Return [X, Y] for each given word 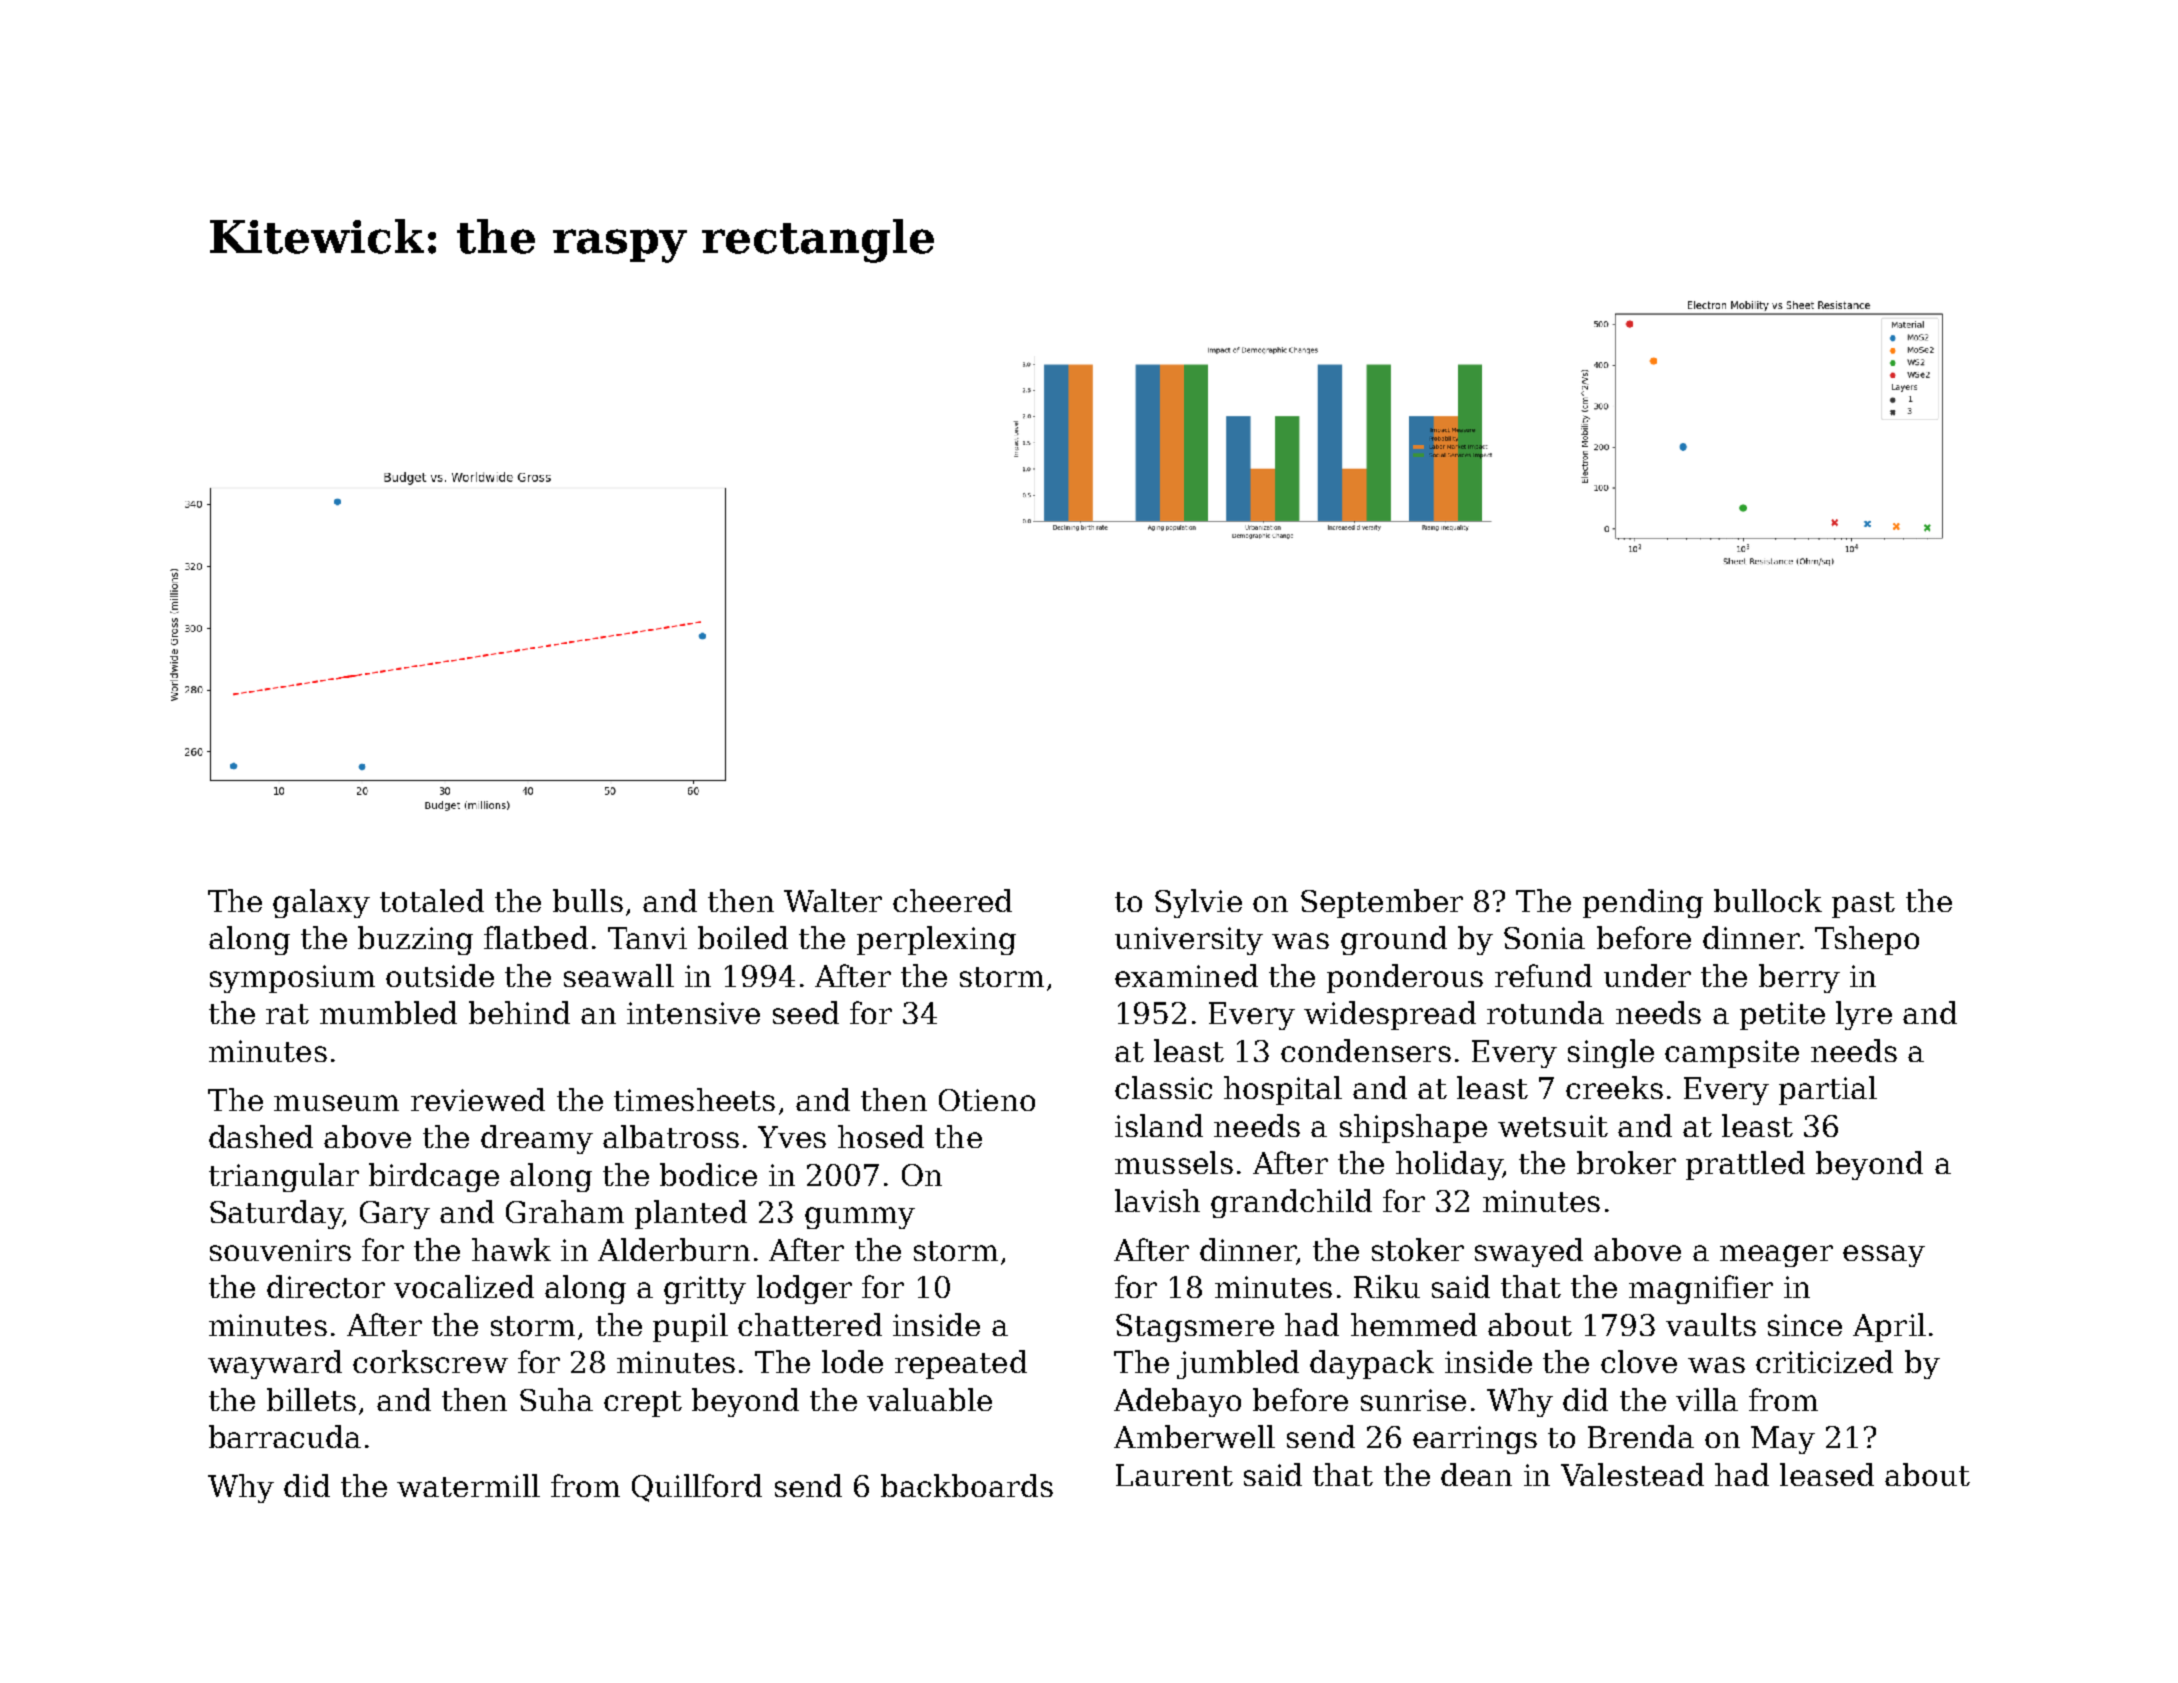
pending [1643, 903]
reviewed [478, 1099]
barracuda [285, 1436]
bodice [708, 1174]
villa [1707, 1399]
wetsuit [1553, 1126]
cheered [952, 900]
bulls [588, 900]
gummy [860, 1218]
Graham [565, 1211]
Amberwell [1194, 1436]
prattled [1745, 1165]
